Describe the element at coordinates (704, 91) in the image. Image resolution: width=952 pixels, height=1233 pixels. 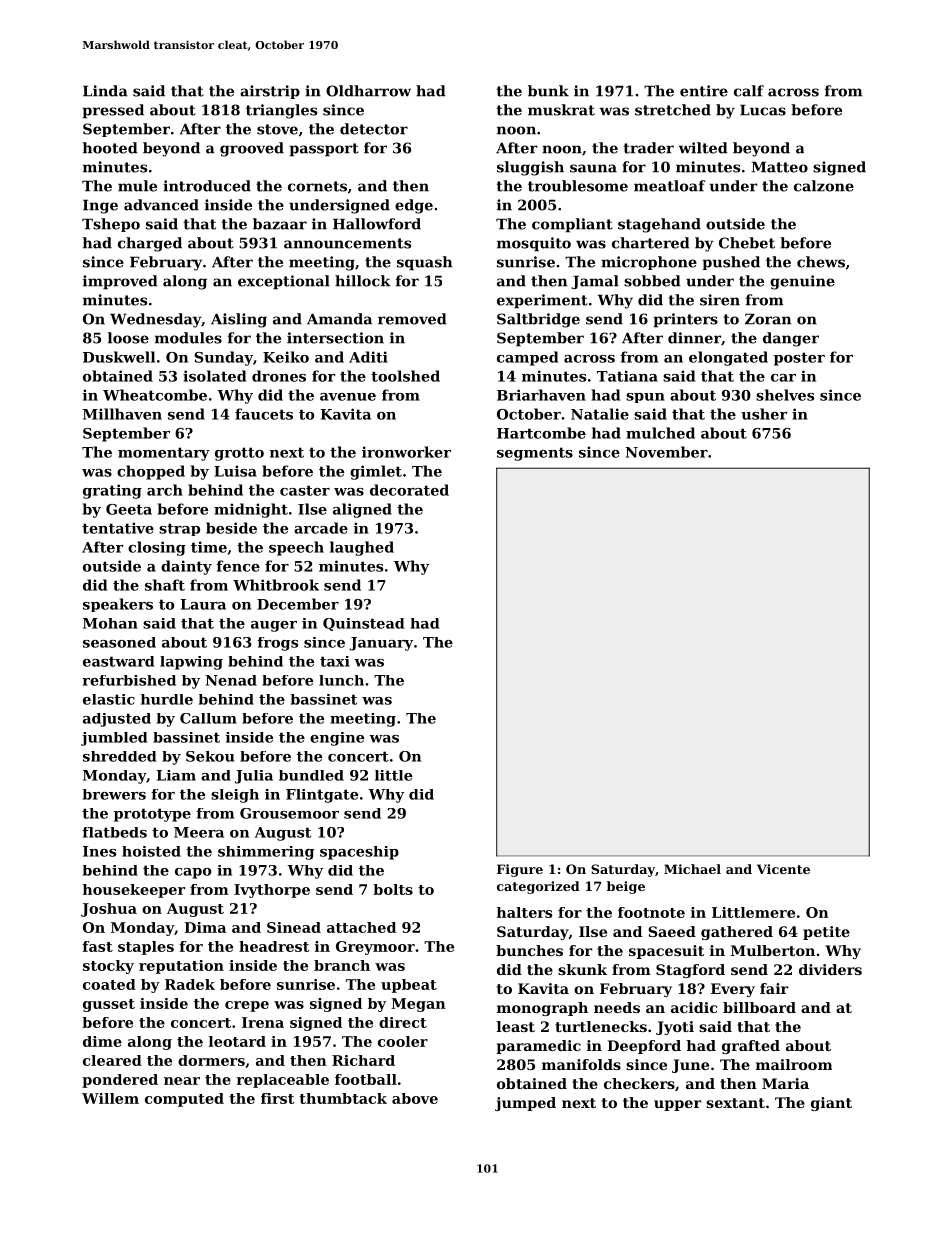
I see `entire` at that location.
